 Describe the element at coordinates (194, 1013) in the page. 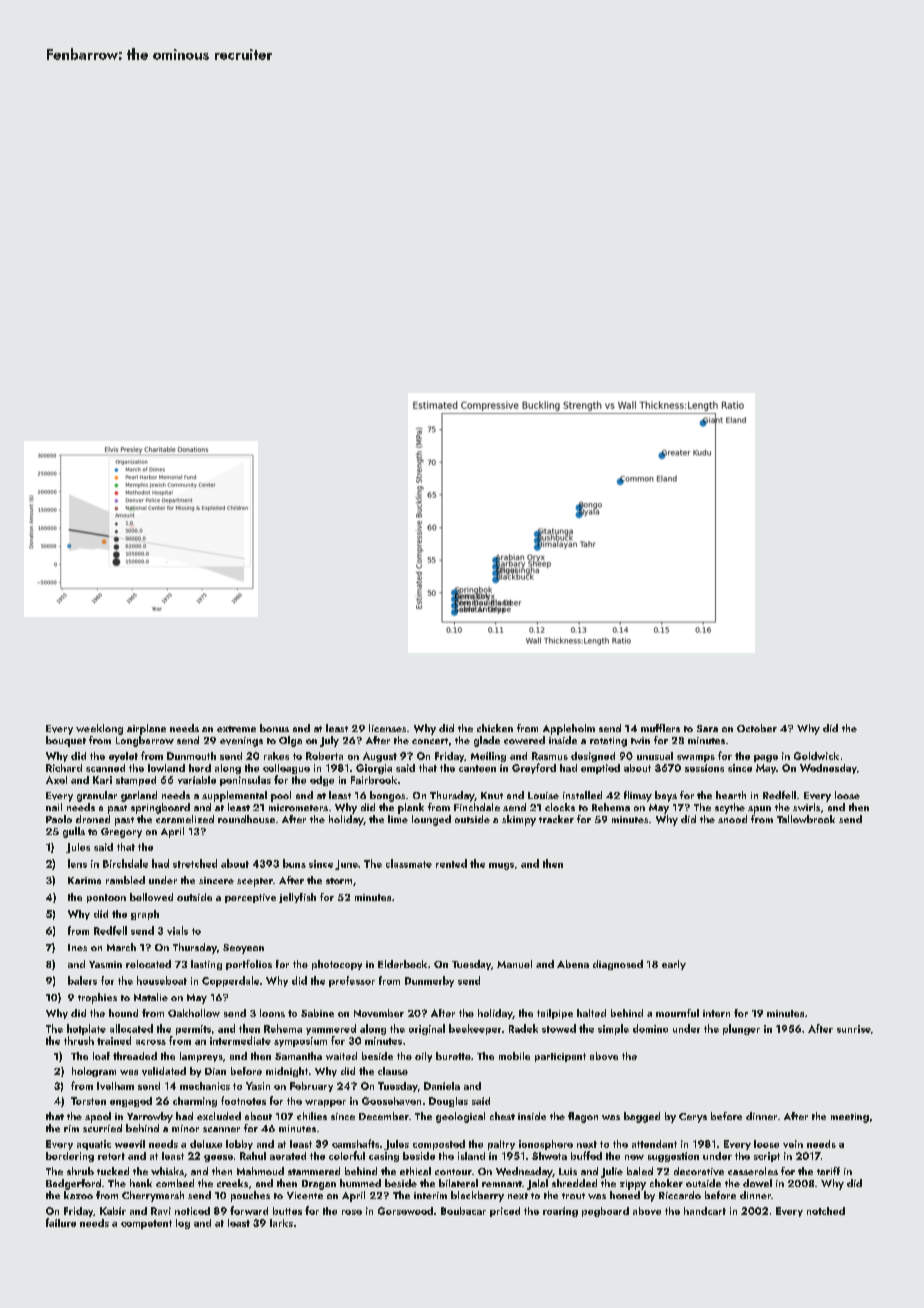

I see `Oakhollow` at that location.
